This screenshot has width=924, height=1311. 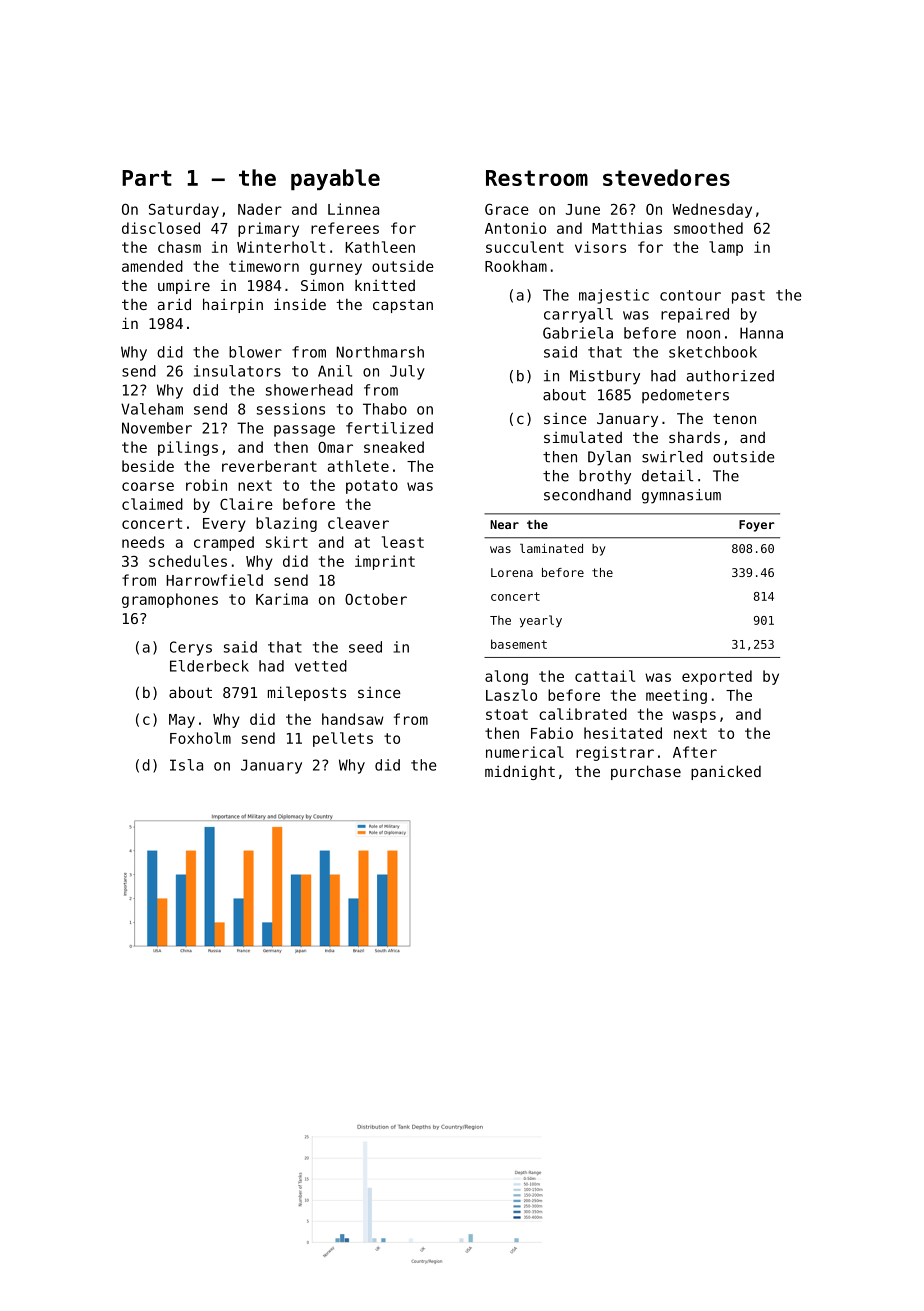 What do you see at coordinates (286, 524) in the screenshot?
I see `blazing` at bounding box center [286, 524].
